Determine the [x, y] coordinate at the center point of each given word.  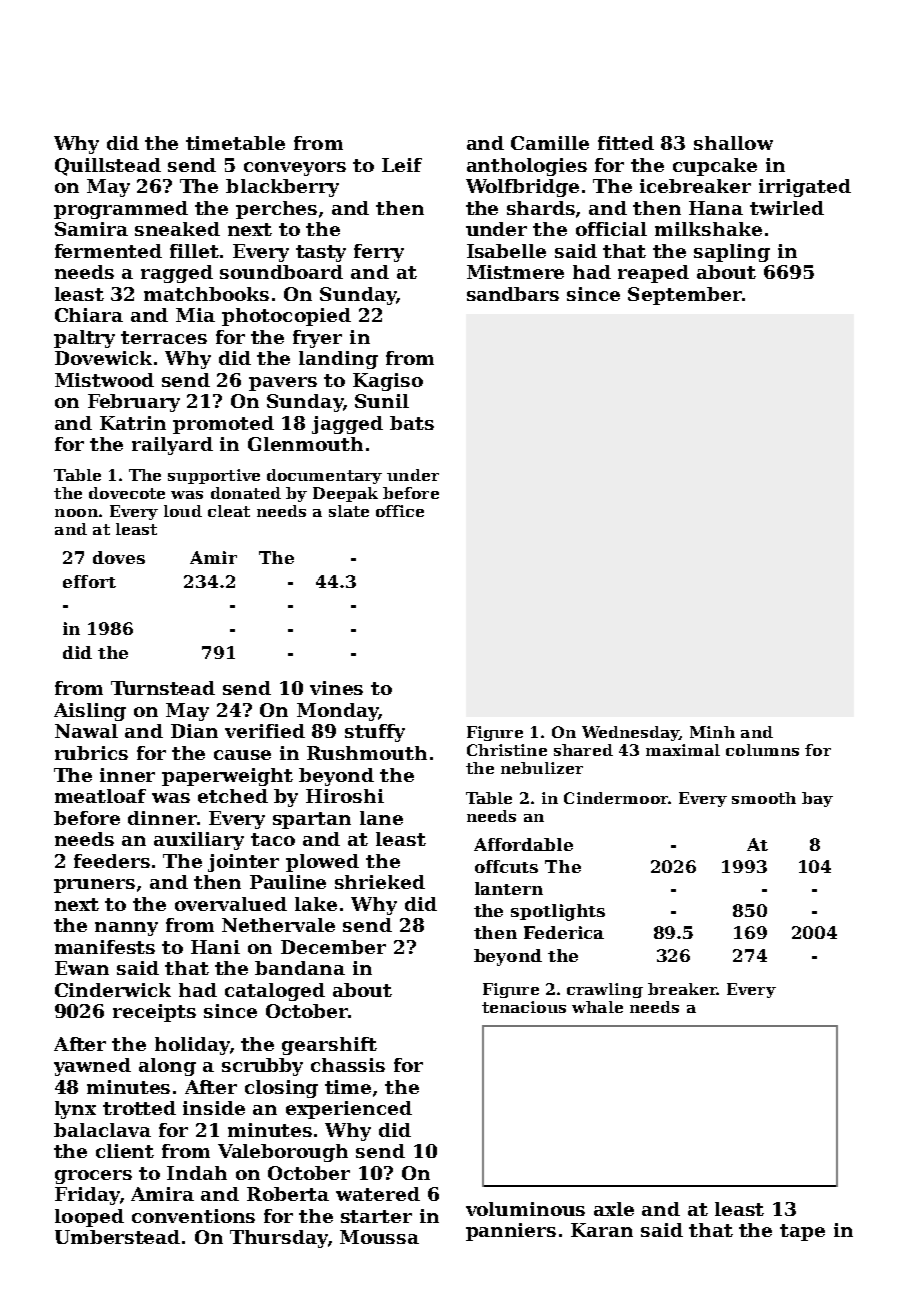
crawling [605, 990]
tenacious [524, 1007]
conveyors [295, 169]
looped [89, 1218]
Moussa [379, 1237]
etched [233, 796]
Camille [550, 143]
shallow [733, 143]
